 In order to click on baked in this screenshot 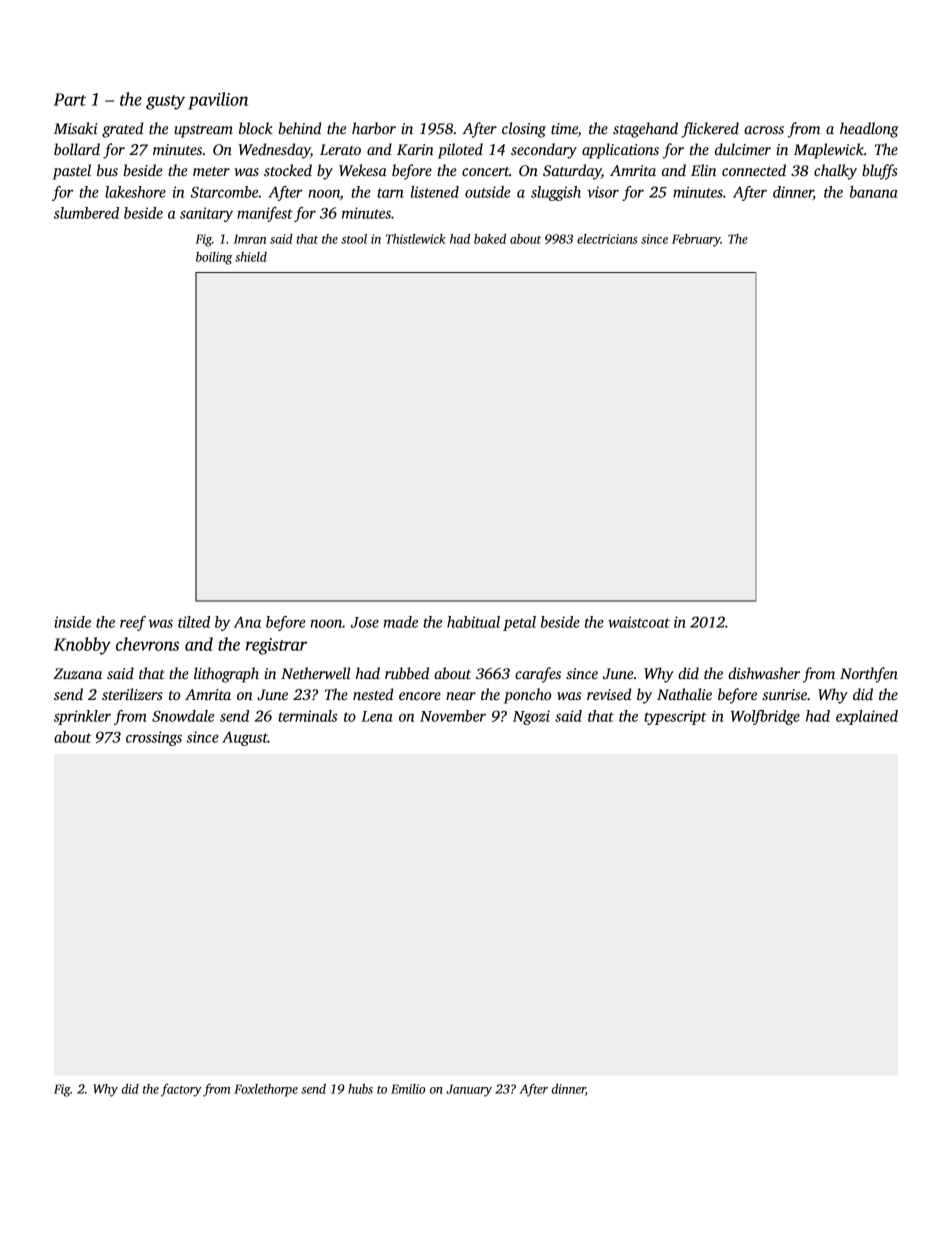, I will do `click(490, 239)`.
